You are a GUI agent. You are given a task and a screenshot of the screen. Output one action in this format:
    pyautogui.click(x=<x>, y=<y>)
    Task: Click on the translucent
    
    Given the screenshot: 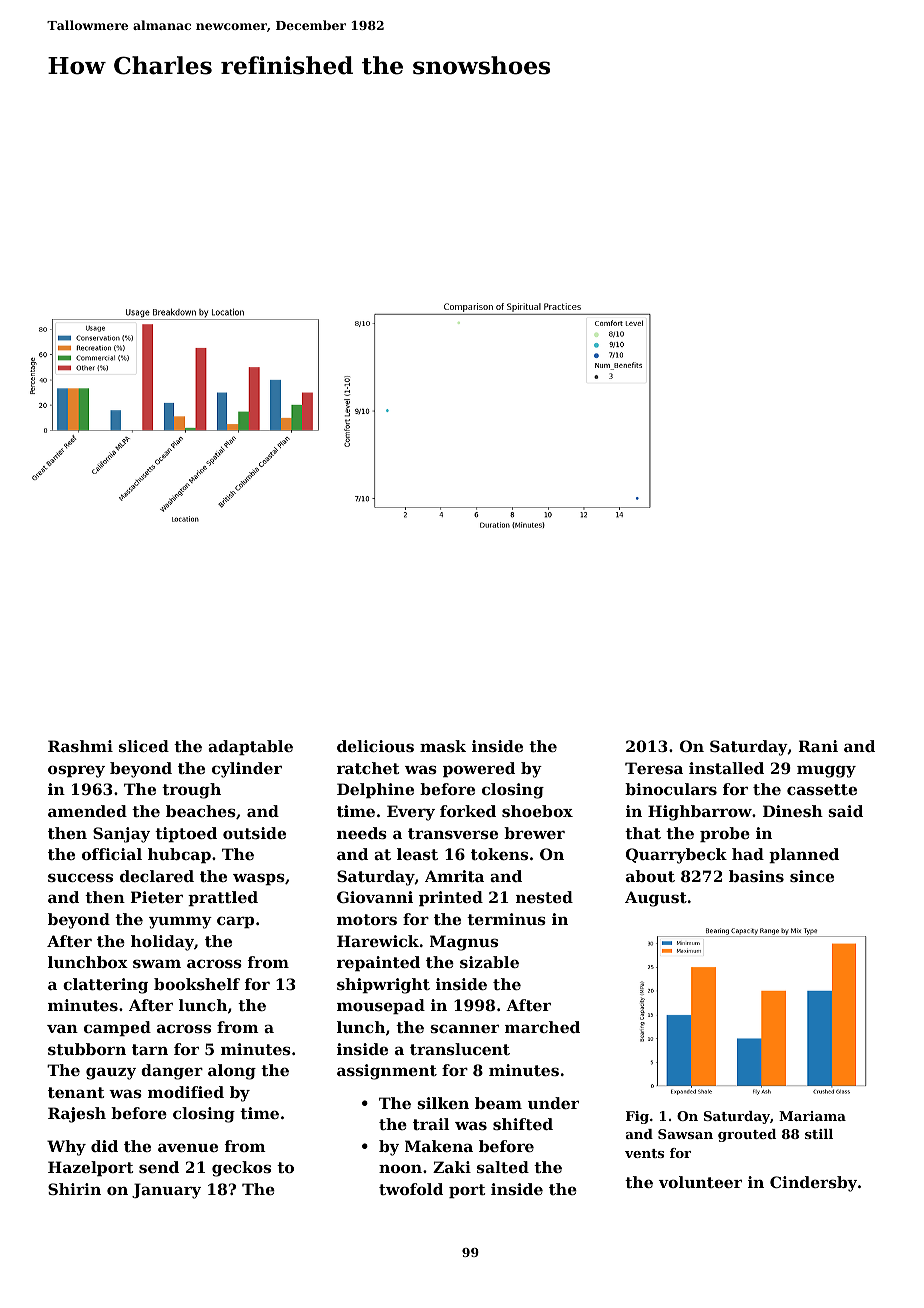 What is the action you would take?
    pyautogui.click(x=460, y=1049)
